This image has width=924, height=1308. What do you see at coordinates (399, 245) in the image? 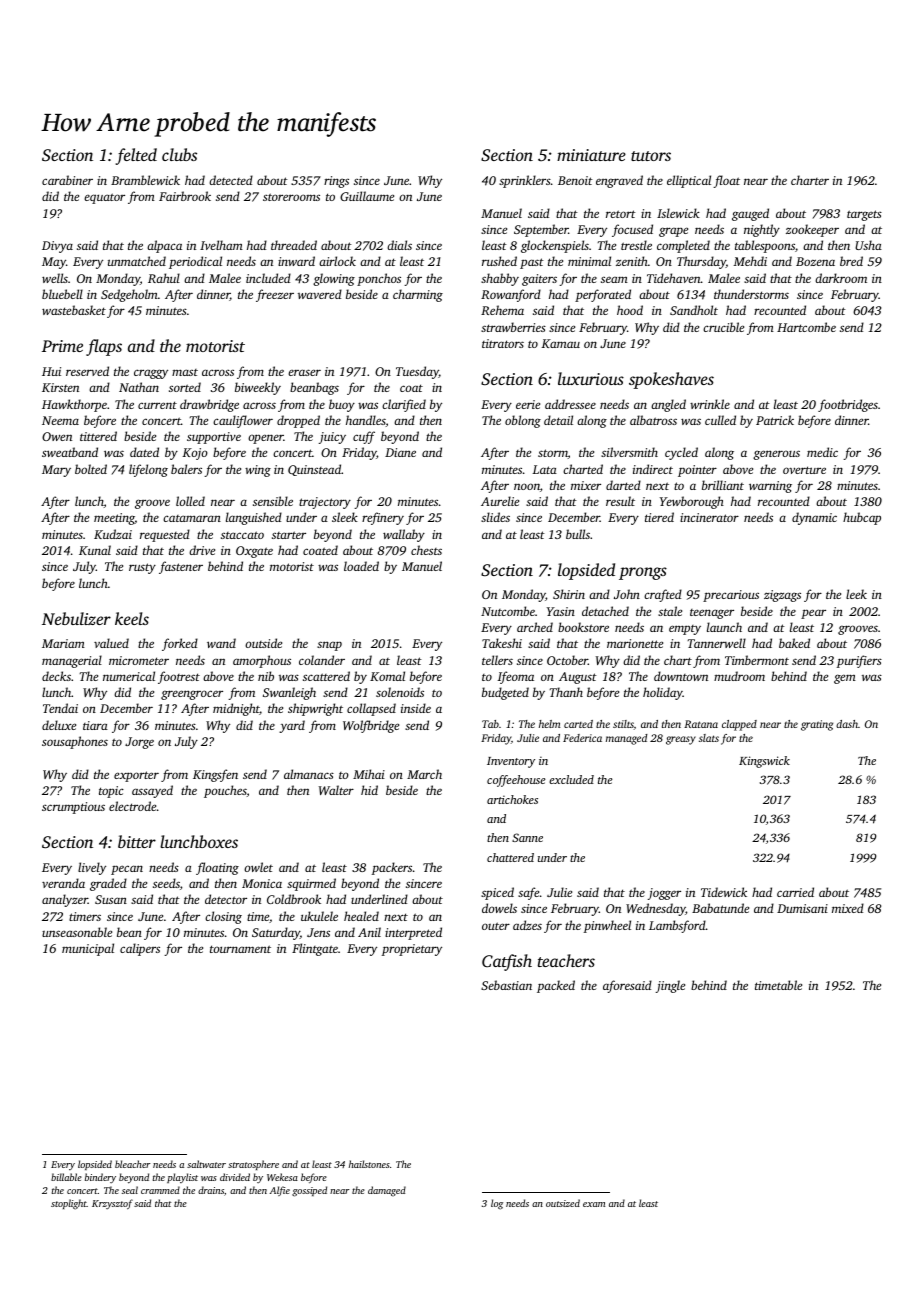
I see `dials` at bounding box center [399, 245].
